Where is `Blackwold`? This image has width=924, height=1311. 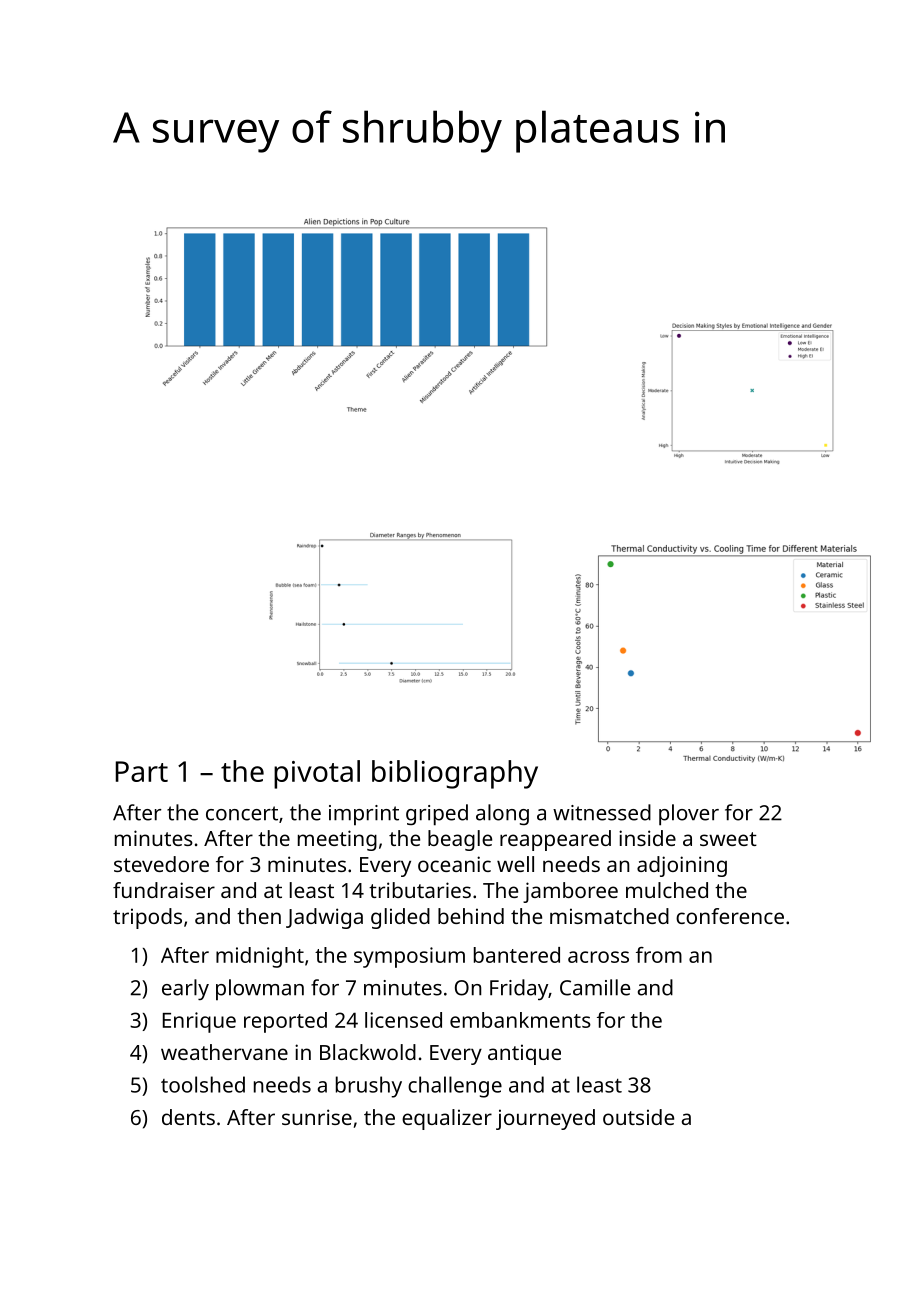 Blackwold is located at coordinates (368, 1052).
